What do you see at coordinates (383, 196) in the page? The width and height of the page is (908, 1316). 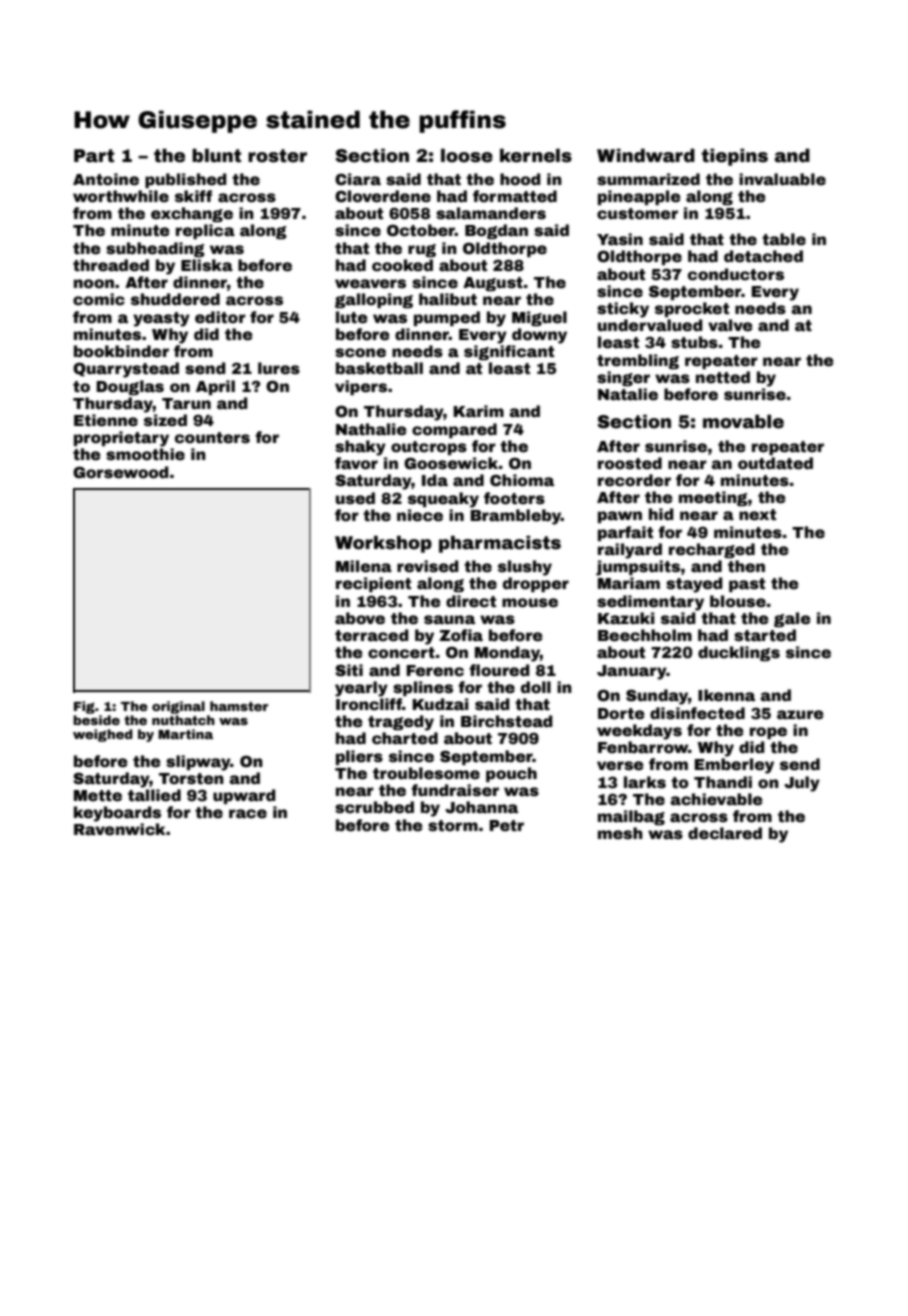 I see `Cloverdene` at bounding box center [383, 196].
